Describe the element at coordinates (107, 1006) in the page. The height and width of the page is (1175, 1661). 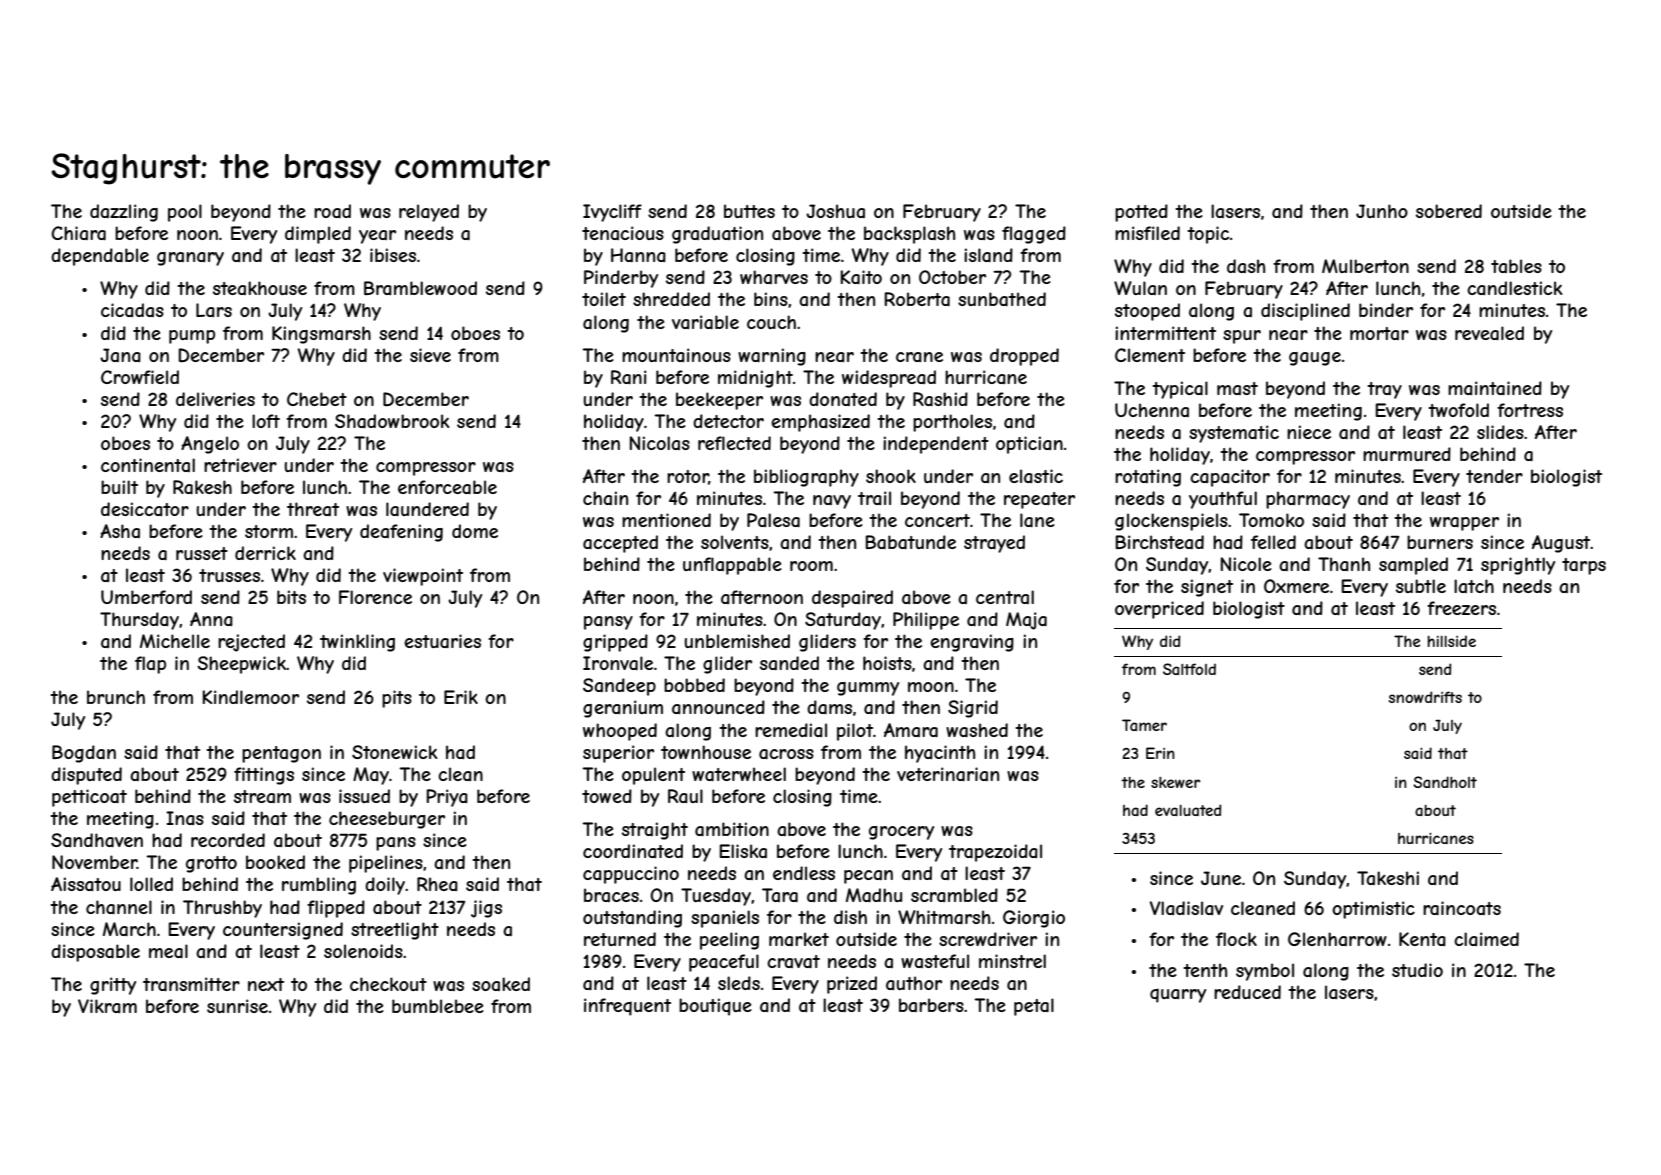
I see `Vikram` at that location.
